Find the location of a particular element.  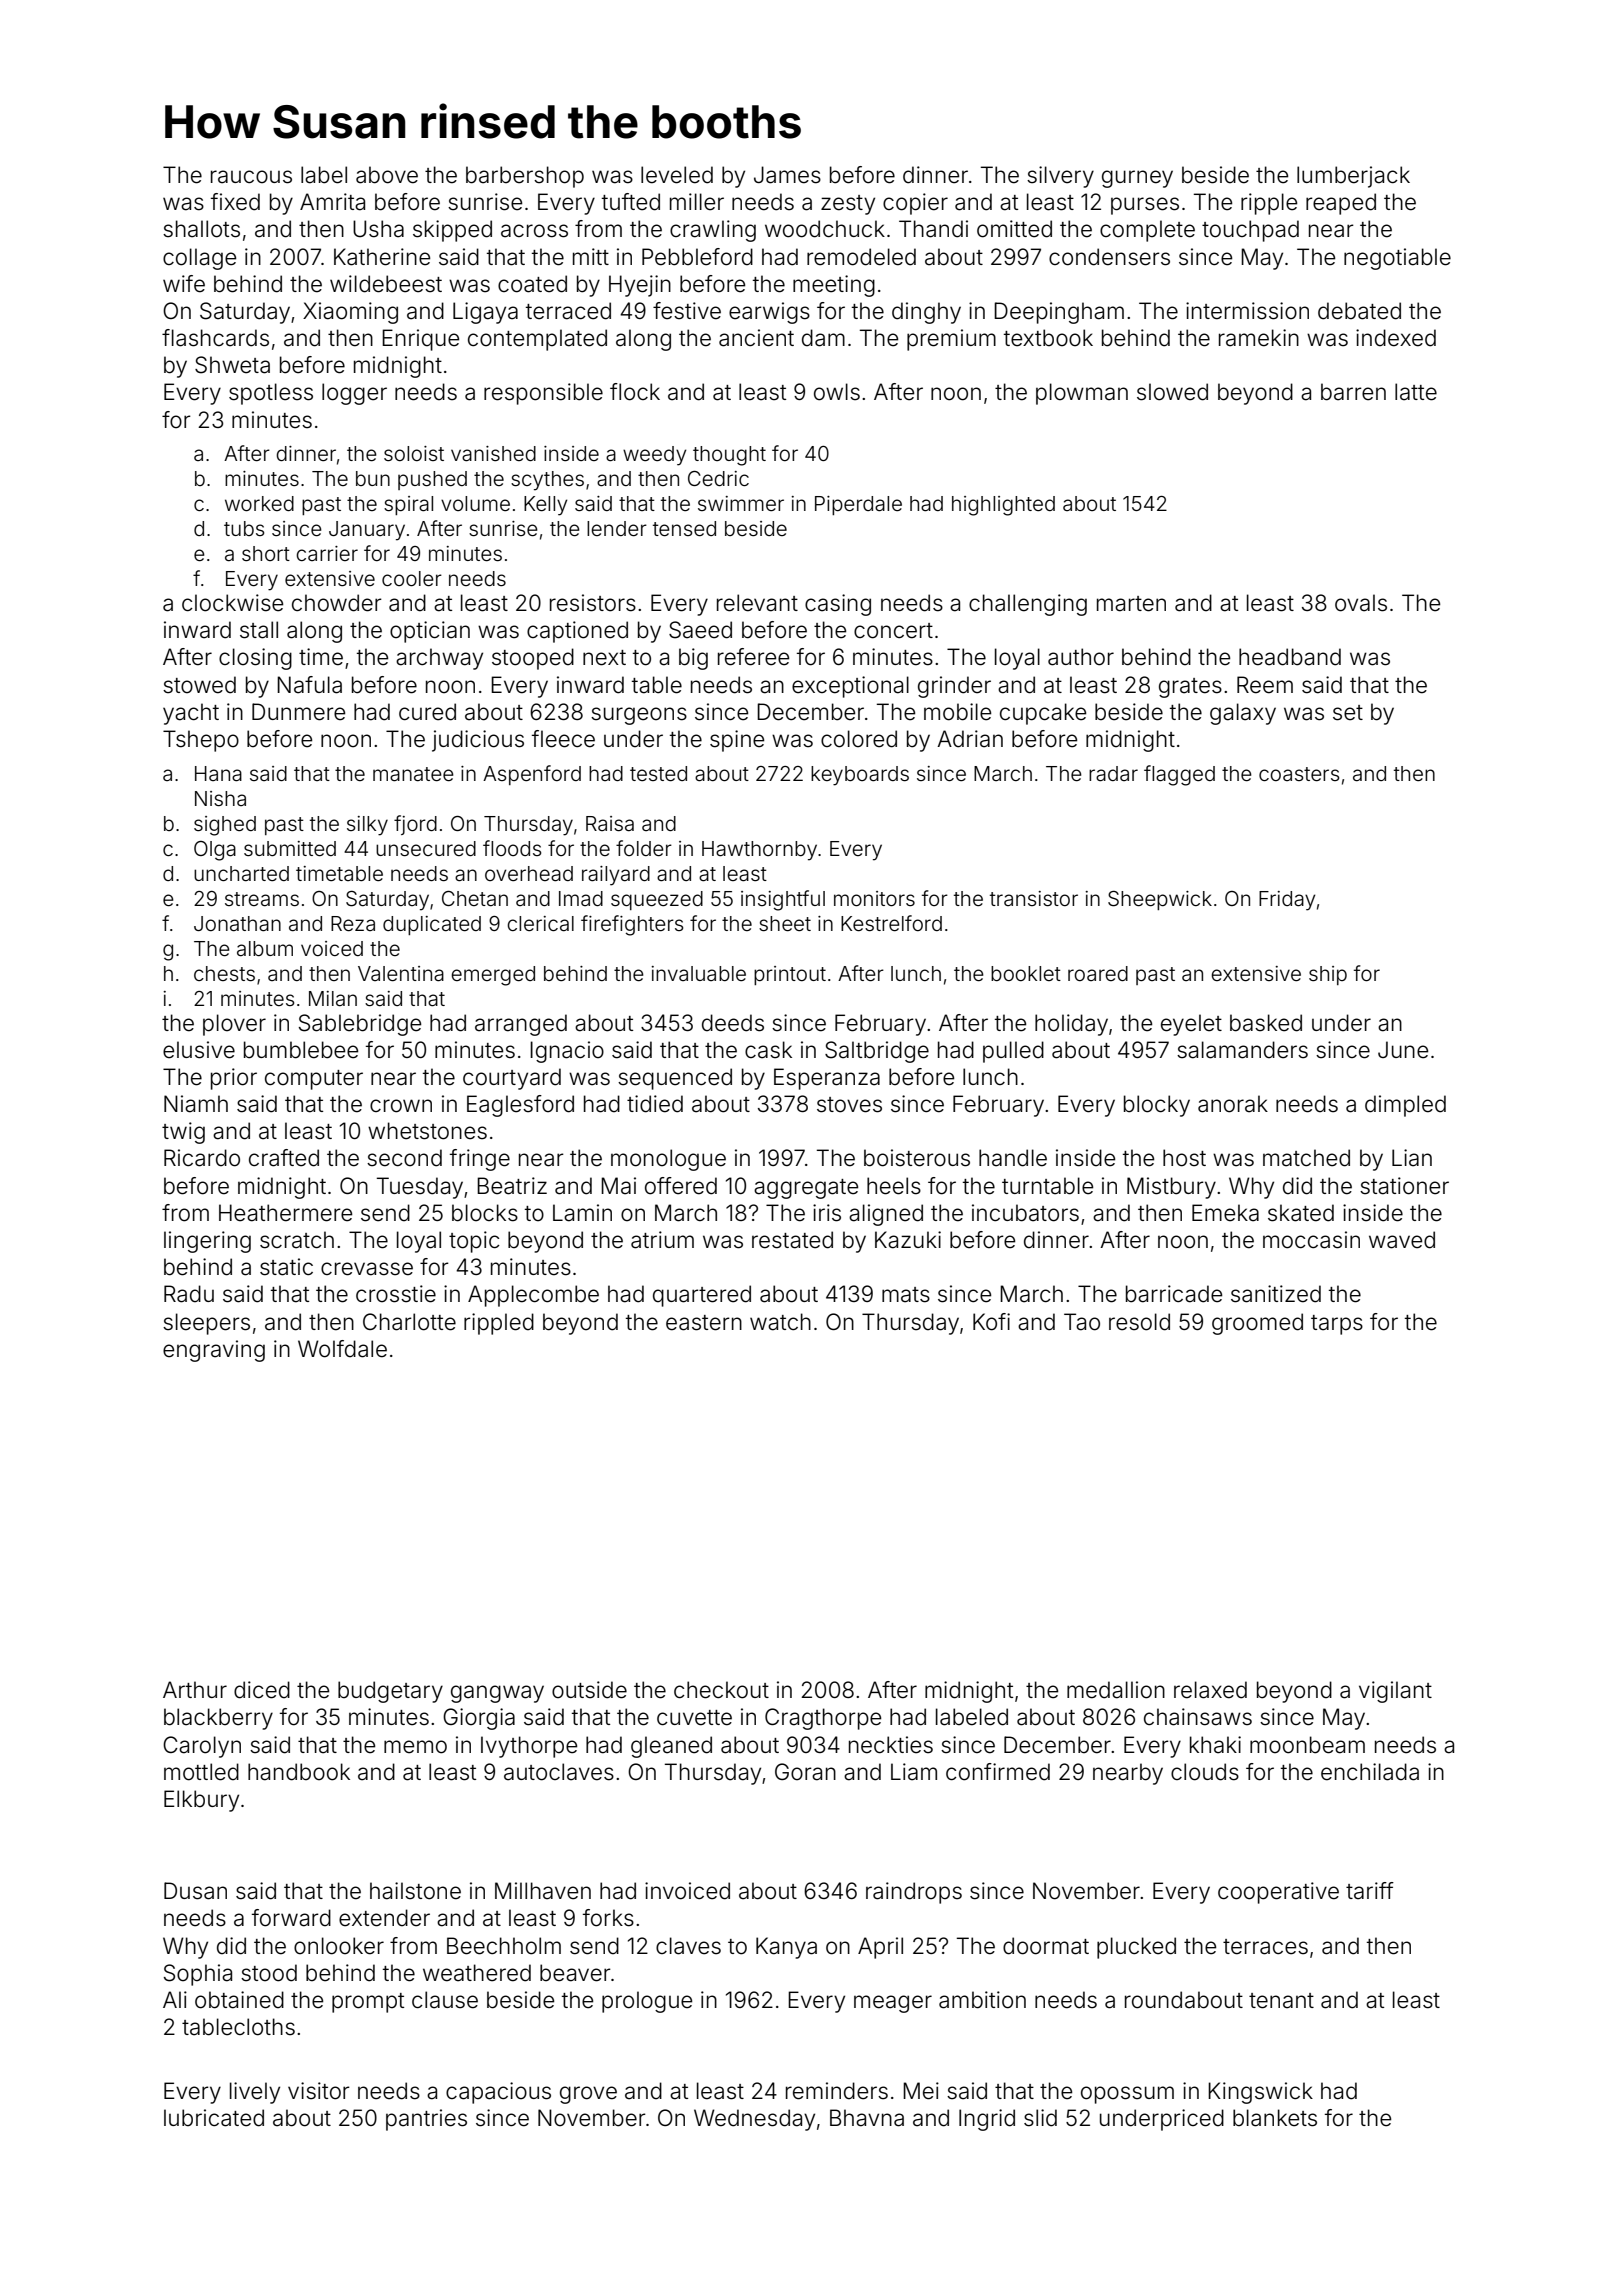

Dusan is located at coordinates (195, 1891).
